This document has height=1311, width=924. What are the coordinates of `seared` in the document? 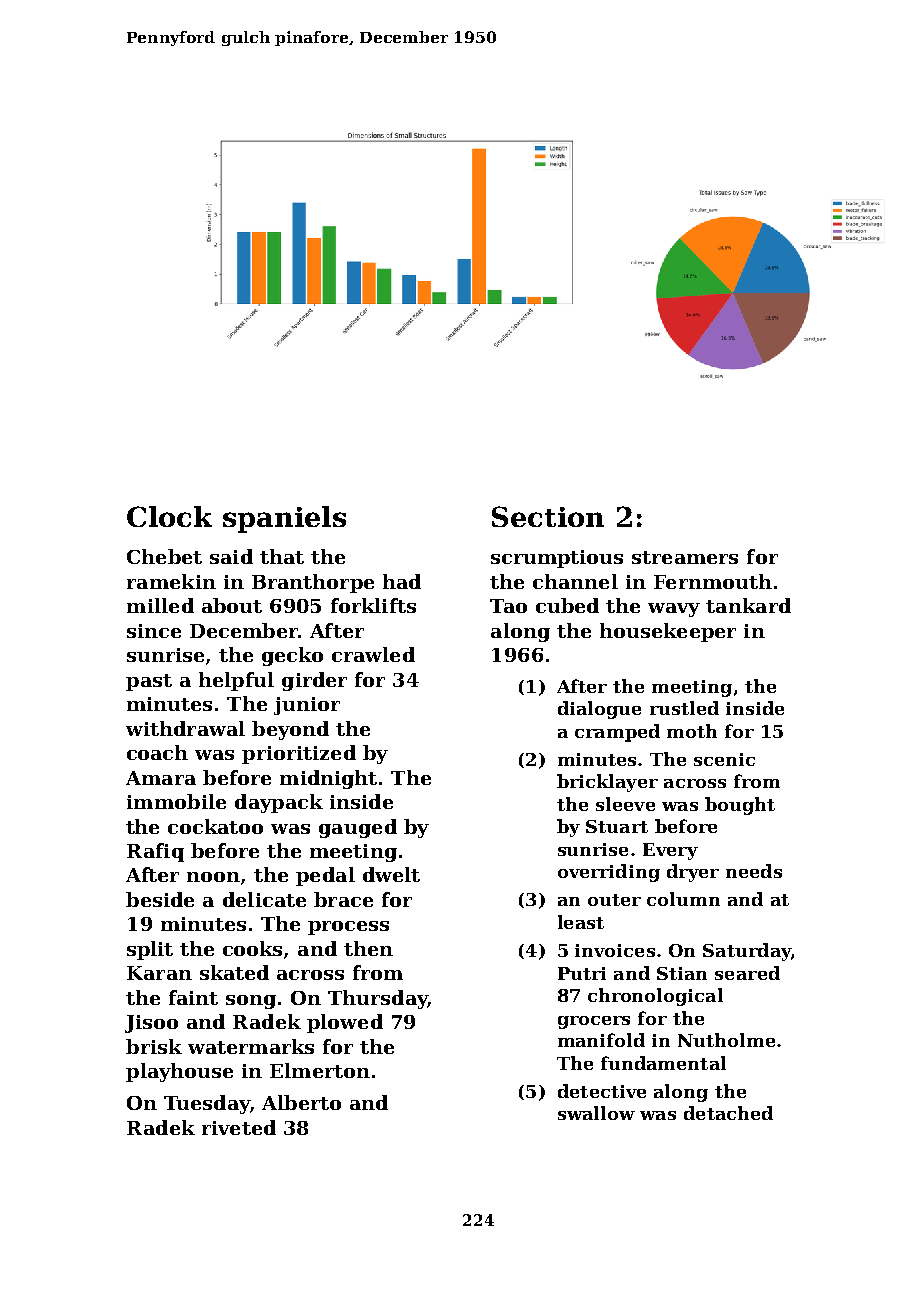 It's located at (747, 973).
